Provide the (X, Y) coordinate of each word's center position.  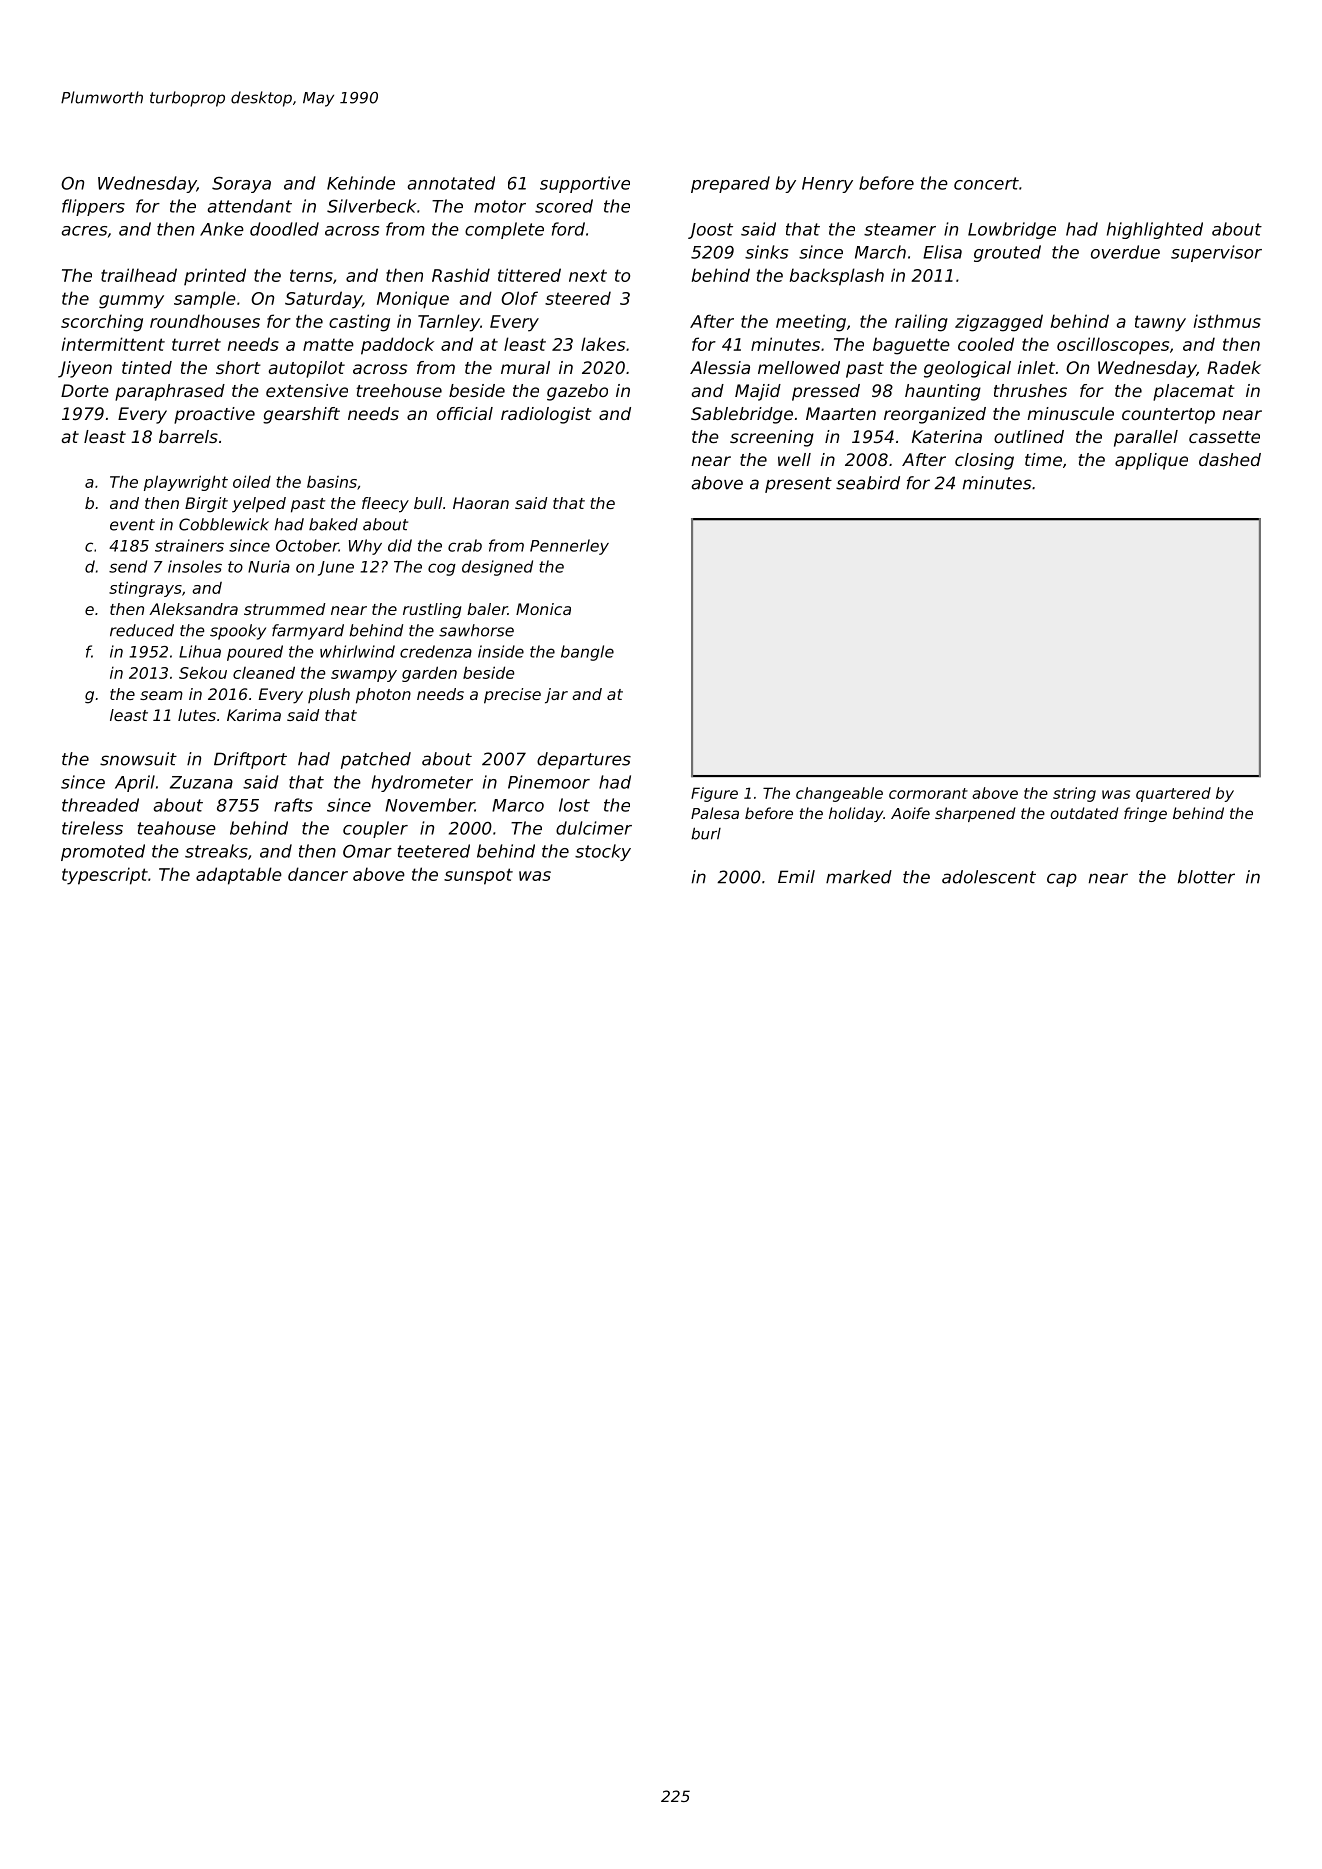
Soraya (241, 185)
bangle (587, 653)
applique (1151, 461)
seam (161, 695)
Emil (796, 876)
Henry (827, 185)
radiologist (546, 415)
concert (986, 183)
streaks (216, 851)
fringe (1145, 814)
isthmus (1227, 321)
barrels (188, 436)
